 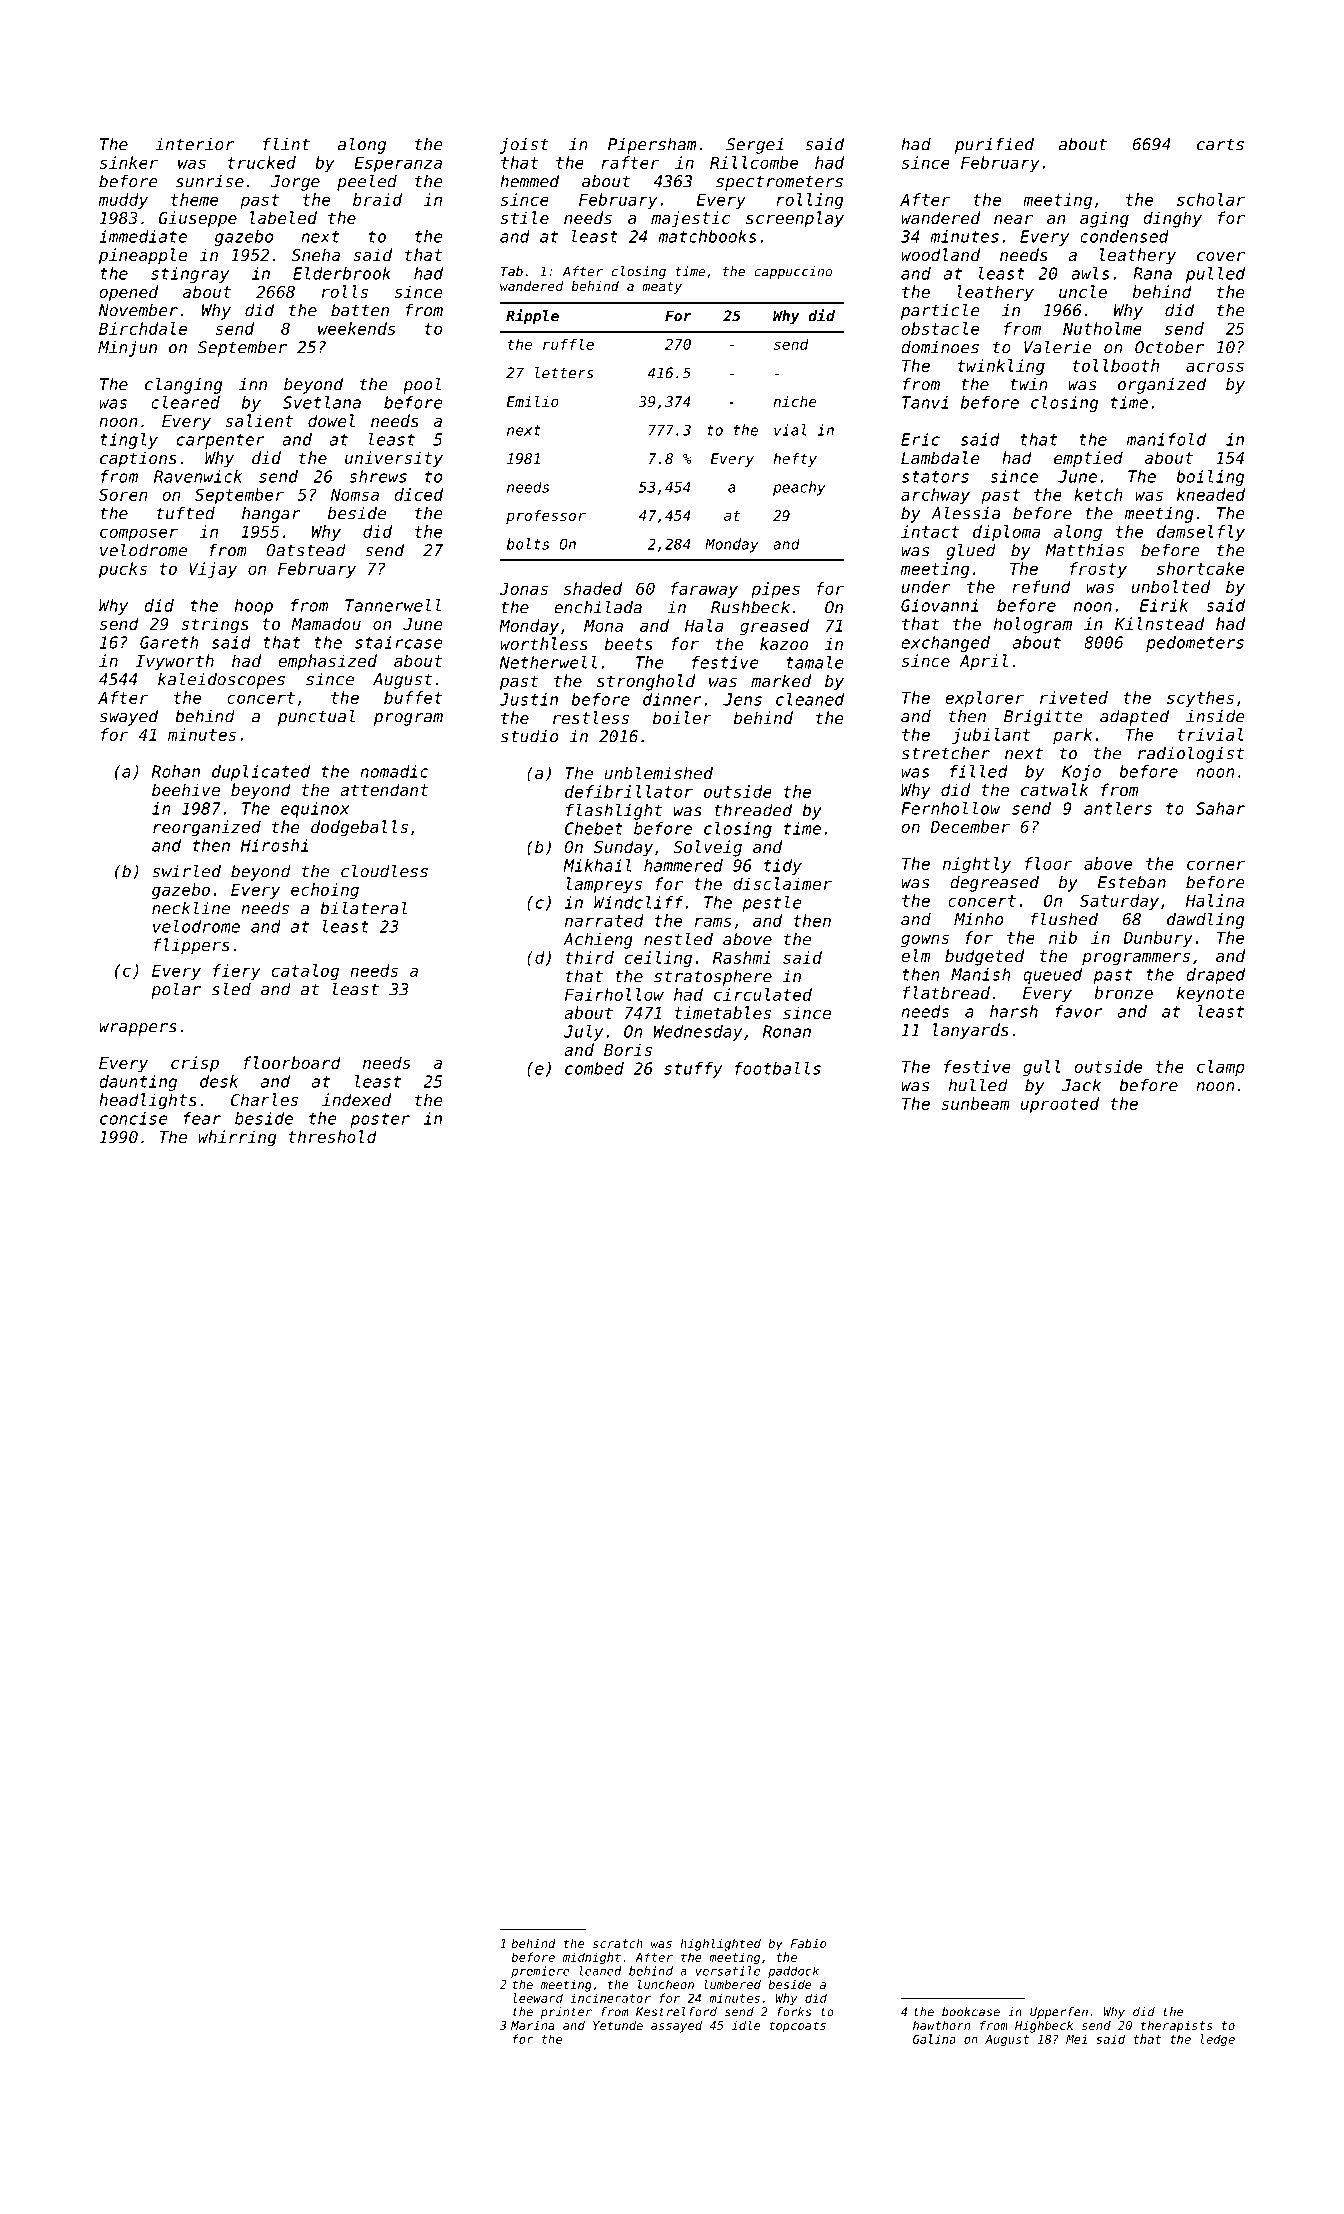 I want to click on therapists, so click(x=1176, y=2027).
